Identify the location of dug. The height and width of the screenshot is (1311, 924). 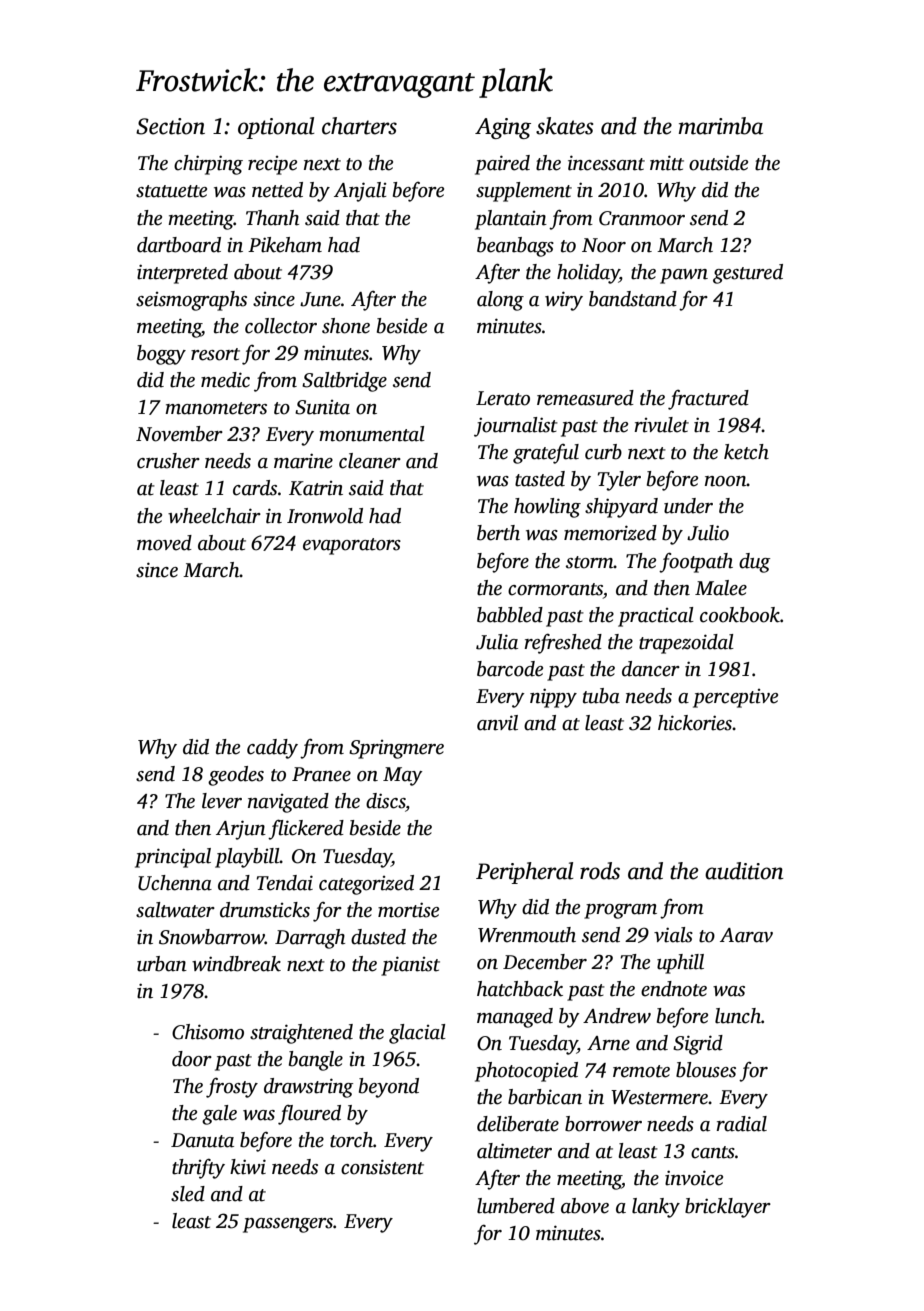
(754, 563).
